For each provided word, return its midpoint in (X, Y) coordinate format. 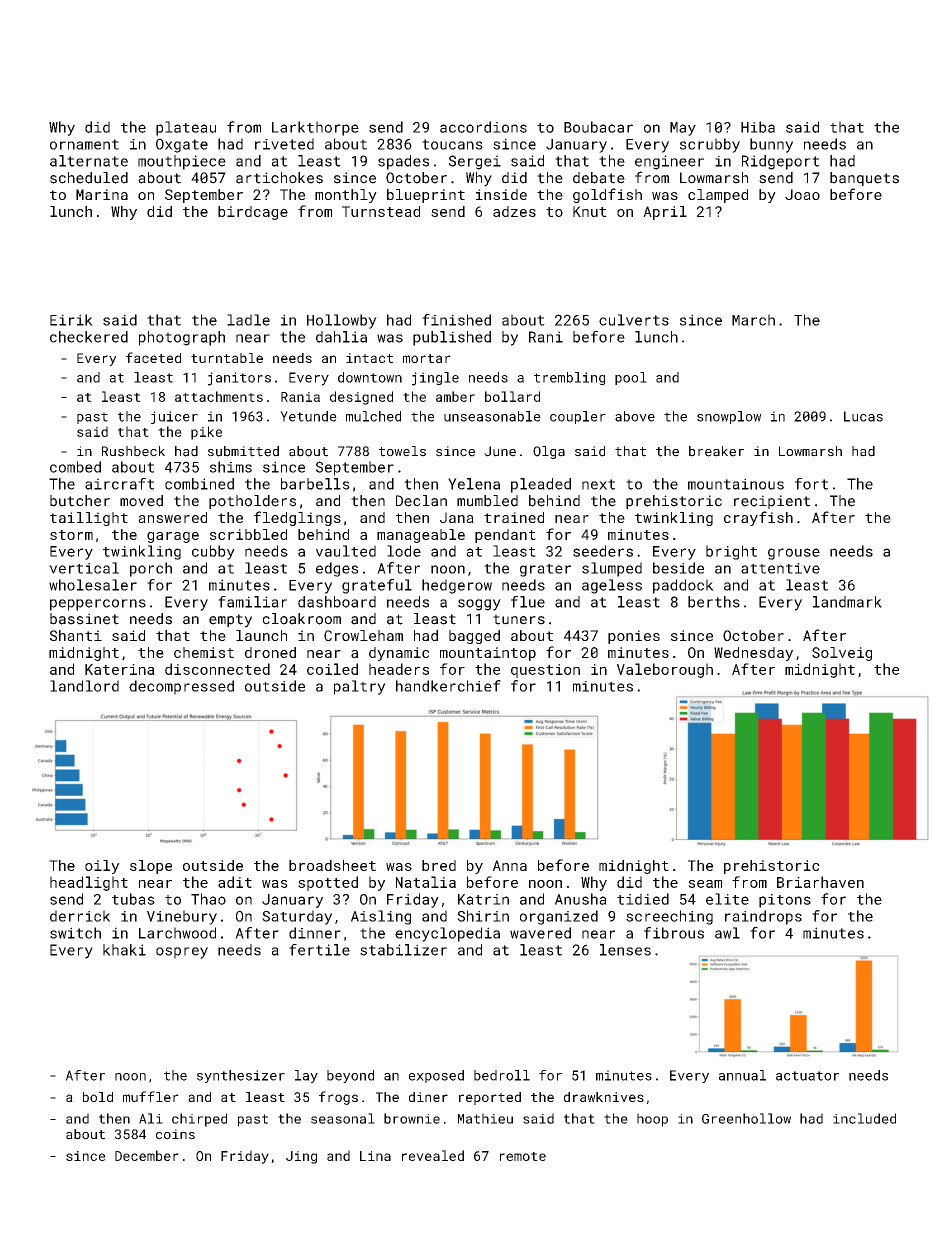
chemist (204, 652)
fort (811, 484)
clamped (718, 196)
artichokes (279, 178)
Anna (510, 865)
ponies (634, 637)
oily (102, 867)
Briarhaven (820, 882)
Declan (421, 501)
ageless (612, 586)
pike (206, 433)
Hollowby (342, 321)
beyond (350, 1076)
